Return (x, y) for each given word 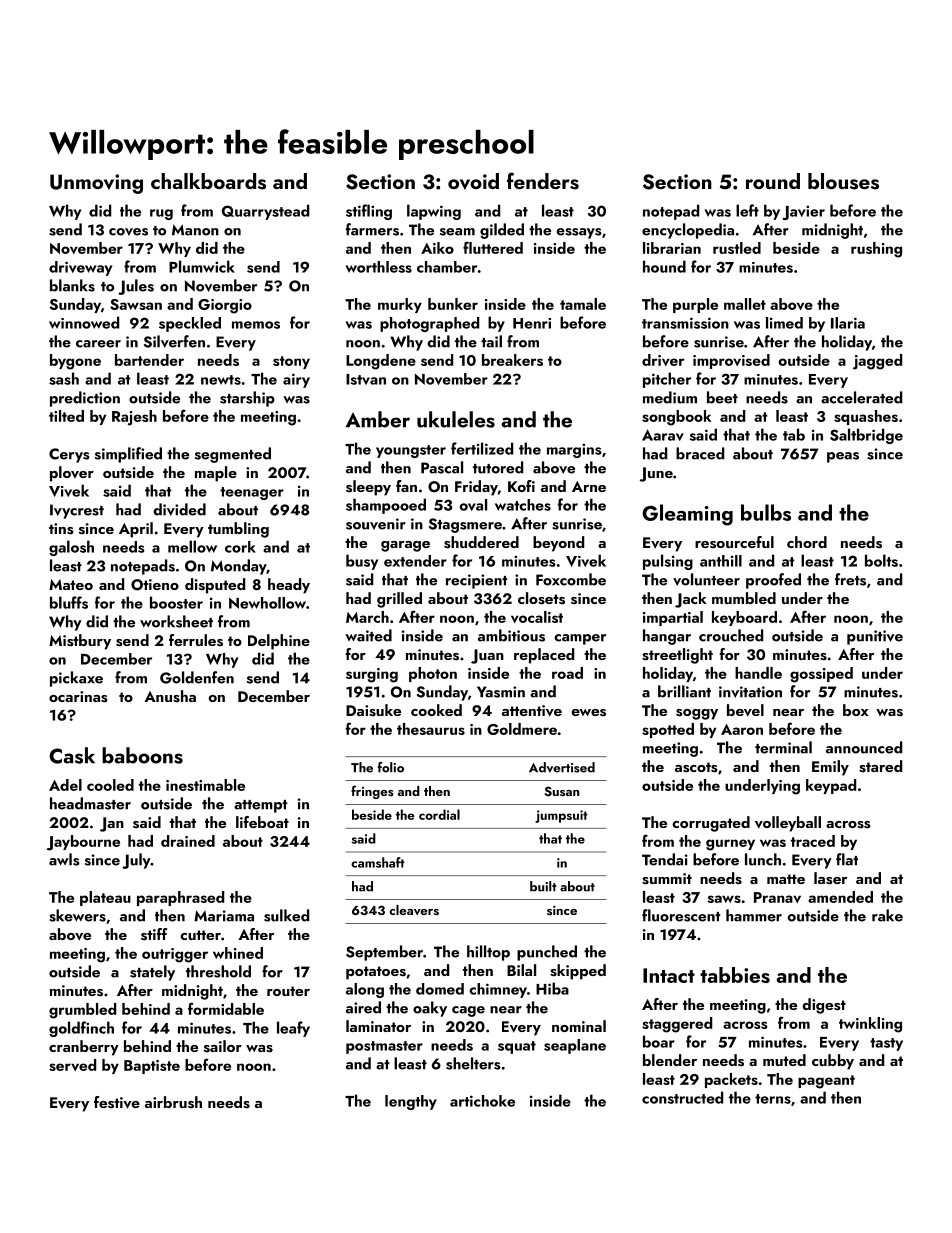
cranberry (84, 1048)
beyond (558, 544)
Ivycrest (77, 511)
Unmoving (96, 184)
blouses (843, 181)
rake (887, 915)
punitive (875, 637)
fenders (543, 181)
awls (64, 859)
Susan (562, 791)
